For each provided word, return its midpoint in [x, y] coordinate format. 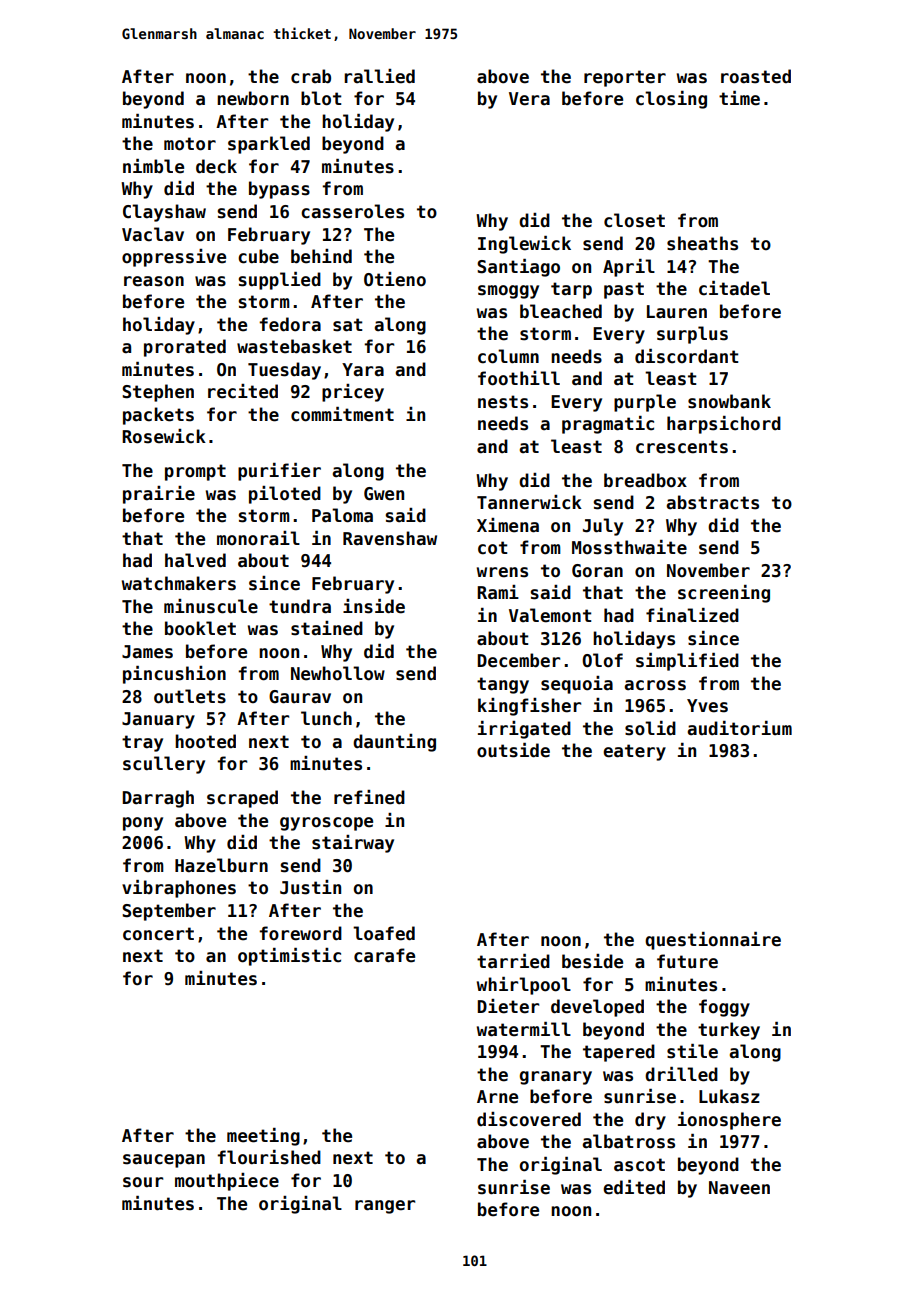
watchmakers [179, 583]
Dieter [508, 1006]
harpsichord [724, 425]
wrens [502, 572]
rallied [379, 76]
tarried [513, 961]
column [508, 356]
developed [597, 1008]
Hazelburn [221, 865]
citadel [734, 288]
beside [592, 961]
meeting [263, 1137]
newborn [253, 98]
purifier [279, 472]
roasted [756, 76]
